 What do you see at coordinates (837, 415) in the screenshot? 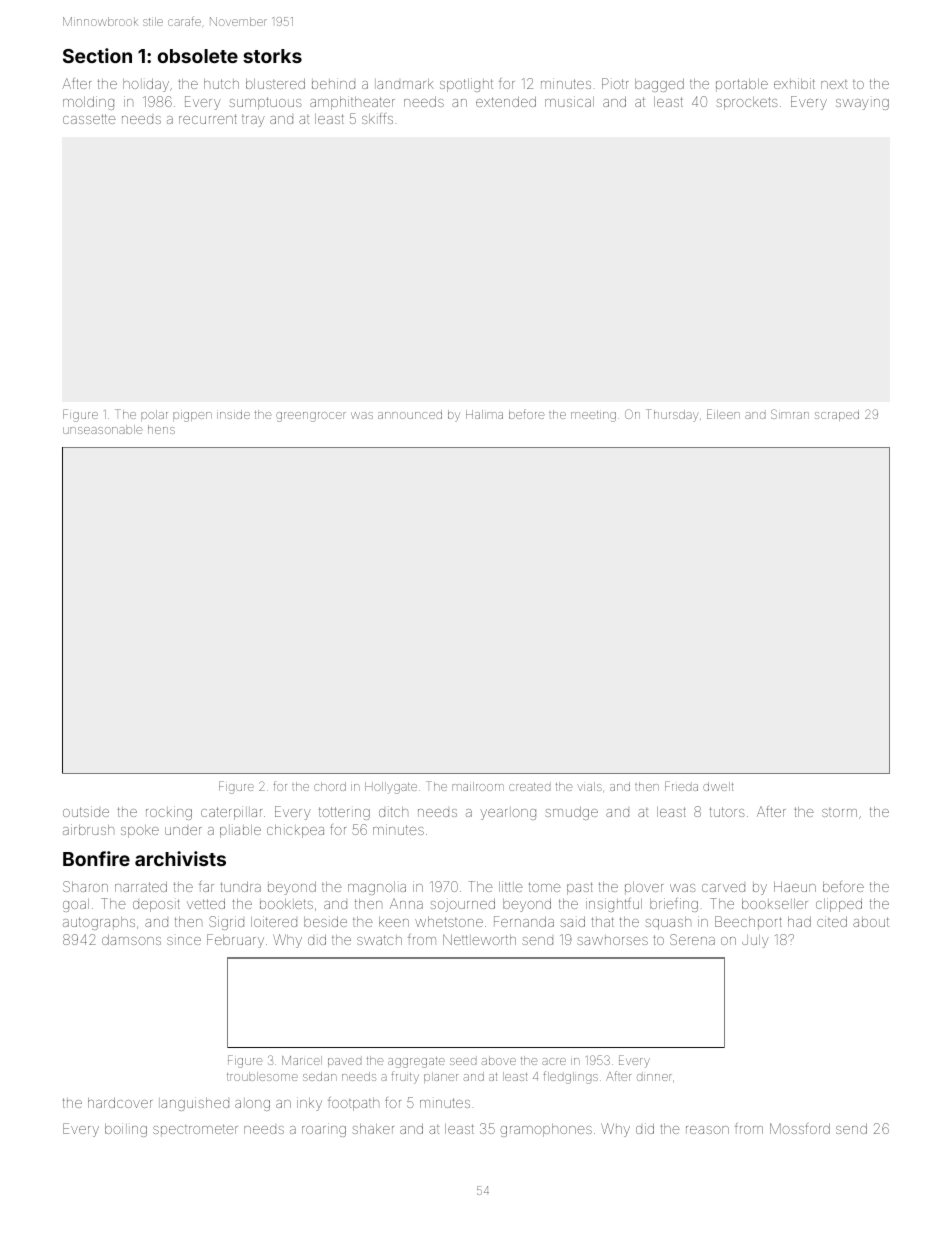
I see `scraped` at bounding box center [837, 415].
